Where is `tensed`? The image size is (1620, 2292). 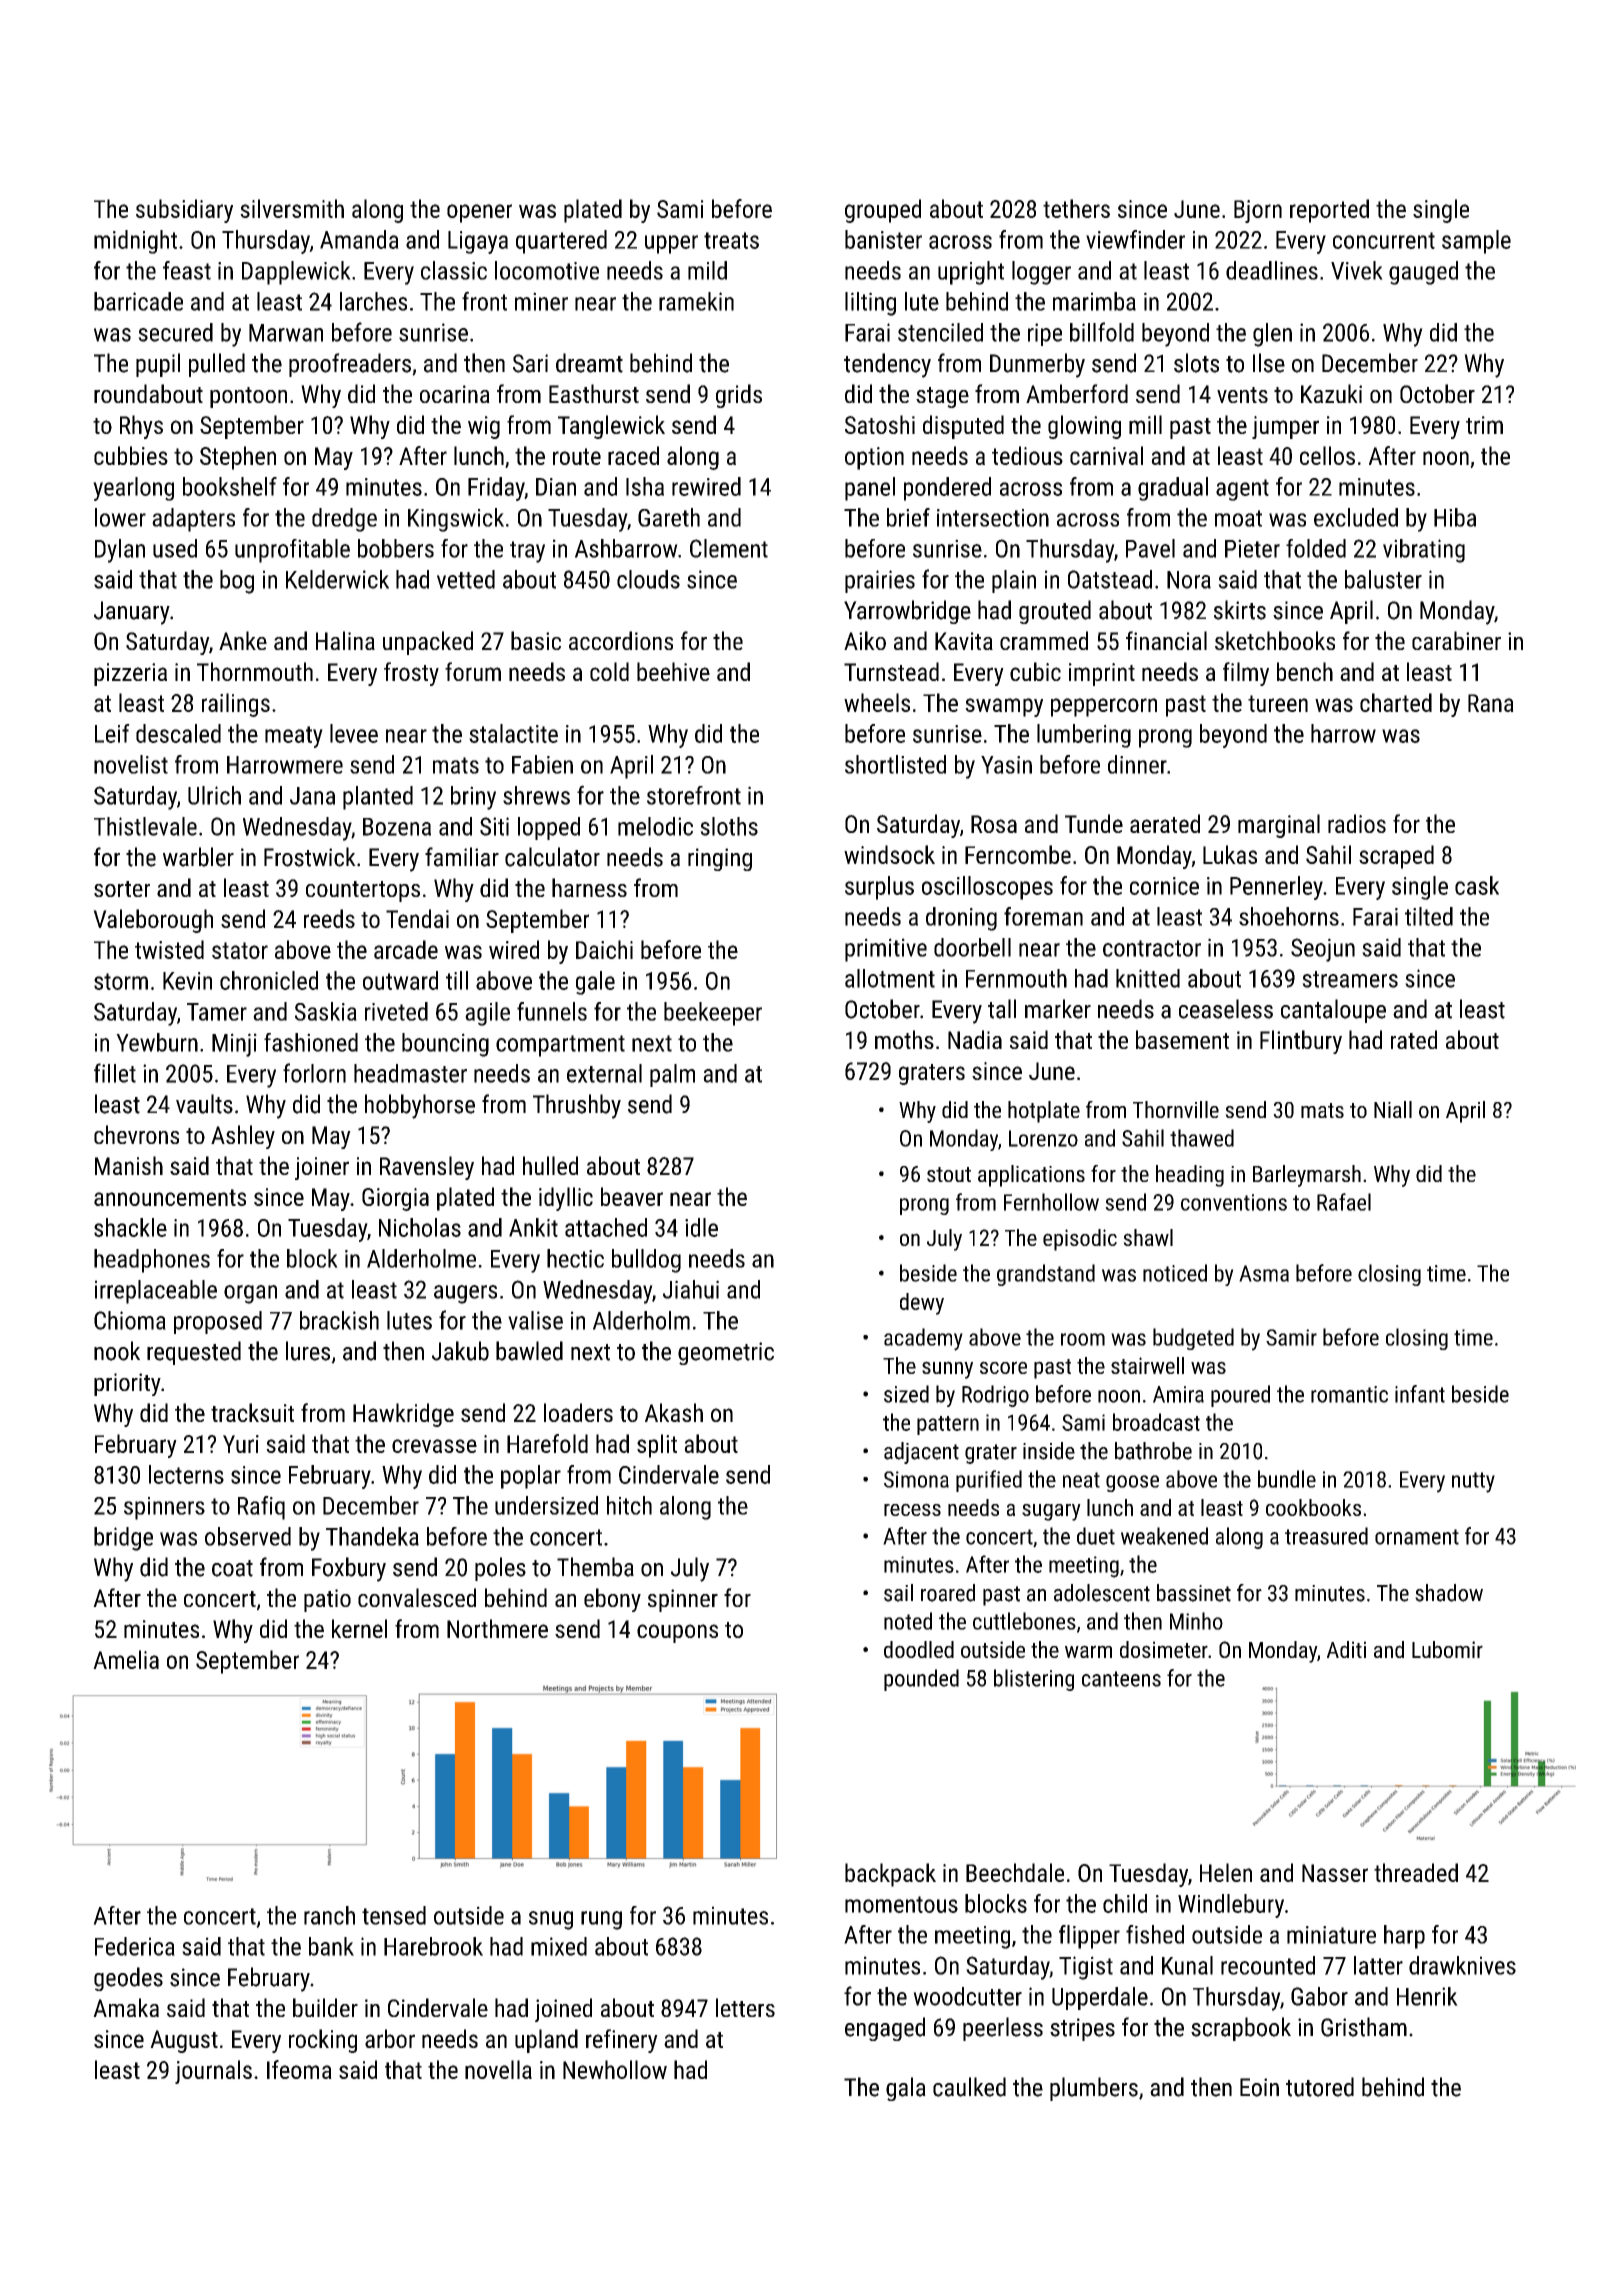
tensed is located at coordinates (394, 1915).
